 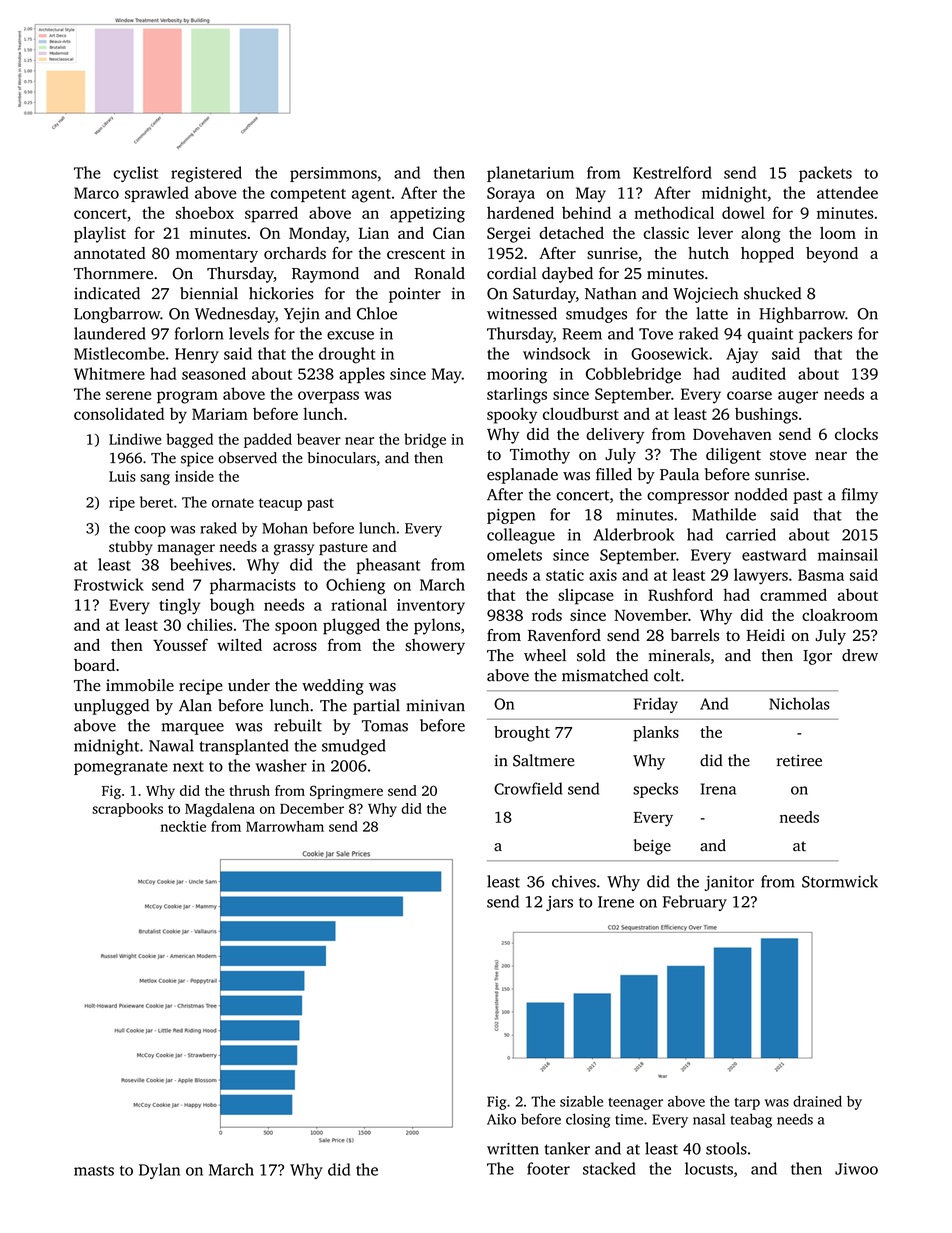 What do you see at coordinates (840, 881) in the page?
I see `Stormwick` at bounding box center [840, 881].
